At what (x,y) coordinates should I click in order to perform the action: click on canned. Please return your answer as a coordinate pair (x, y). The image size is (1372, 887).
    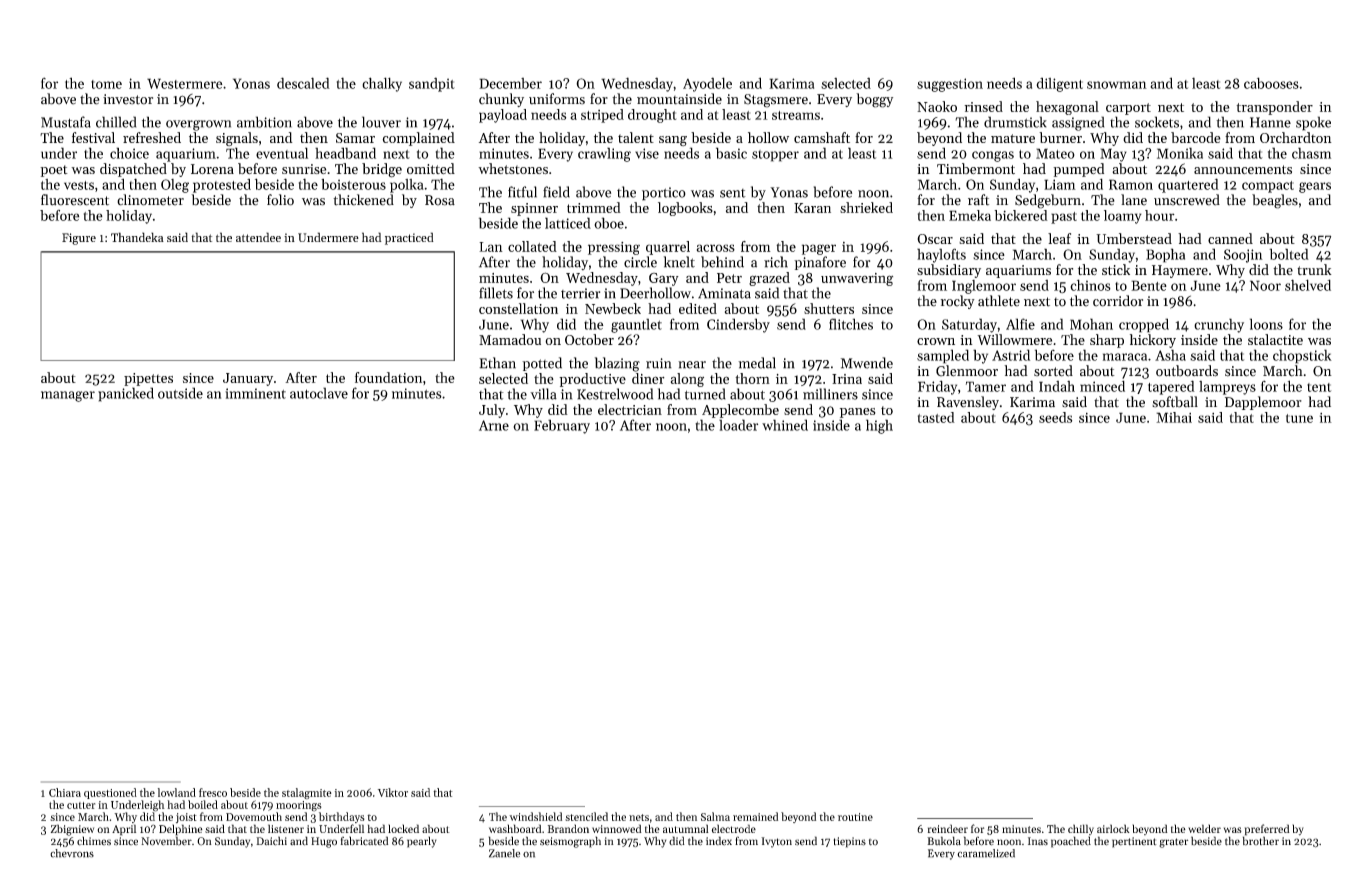
    Looking at the image, I should click on (1230, 238).
